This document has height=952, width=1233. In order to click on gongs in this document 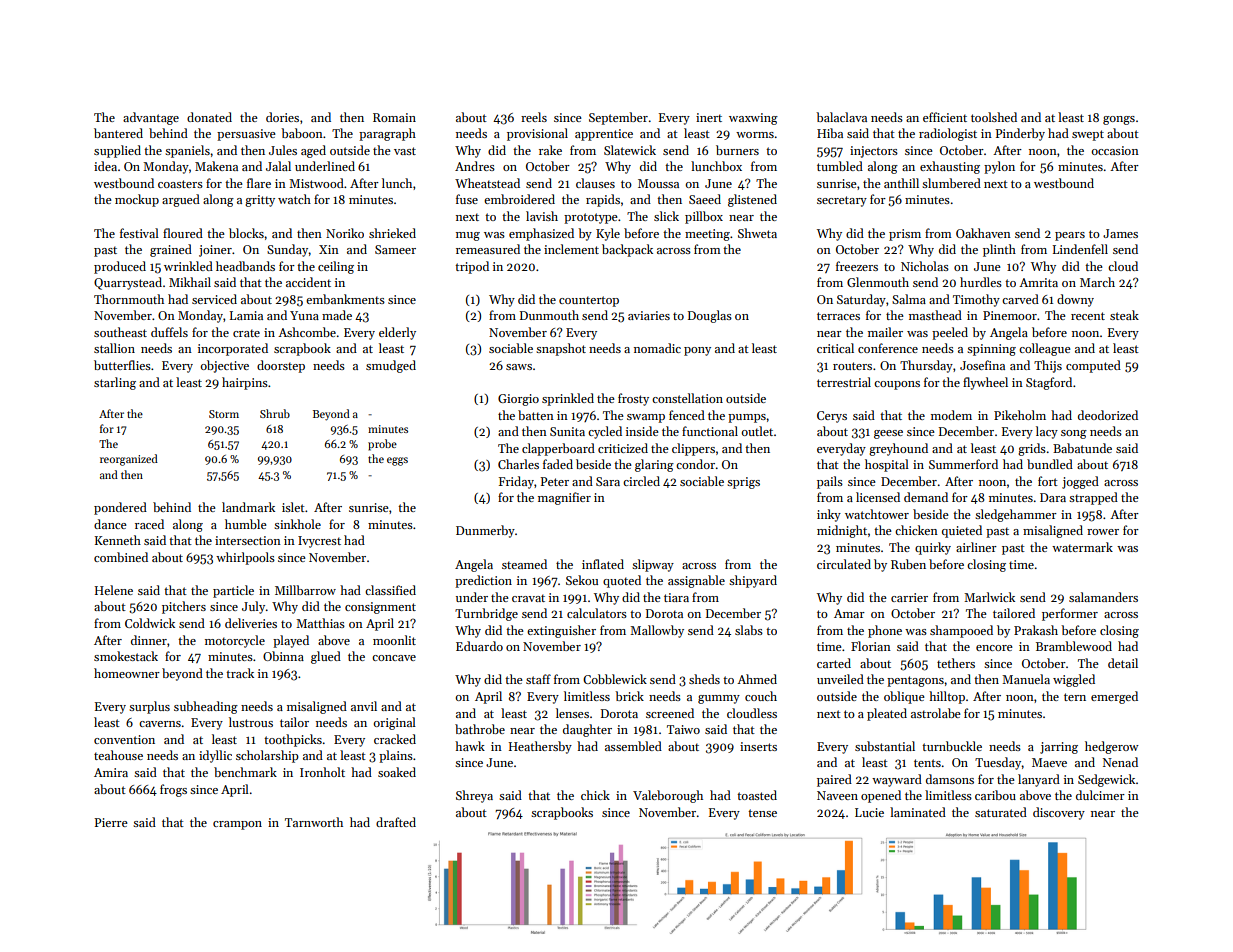, I will do `click(1119, 120)`.
